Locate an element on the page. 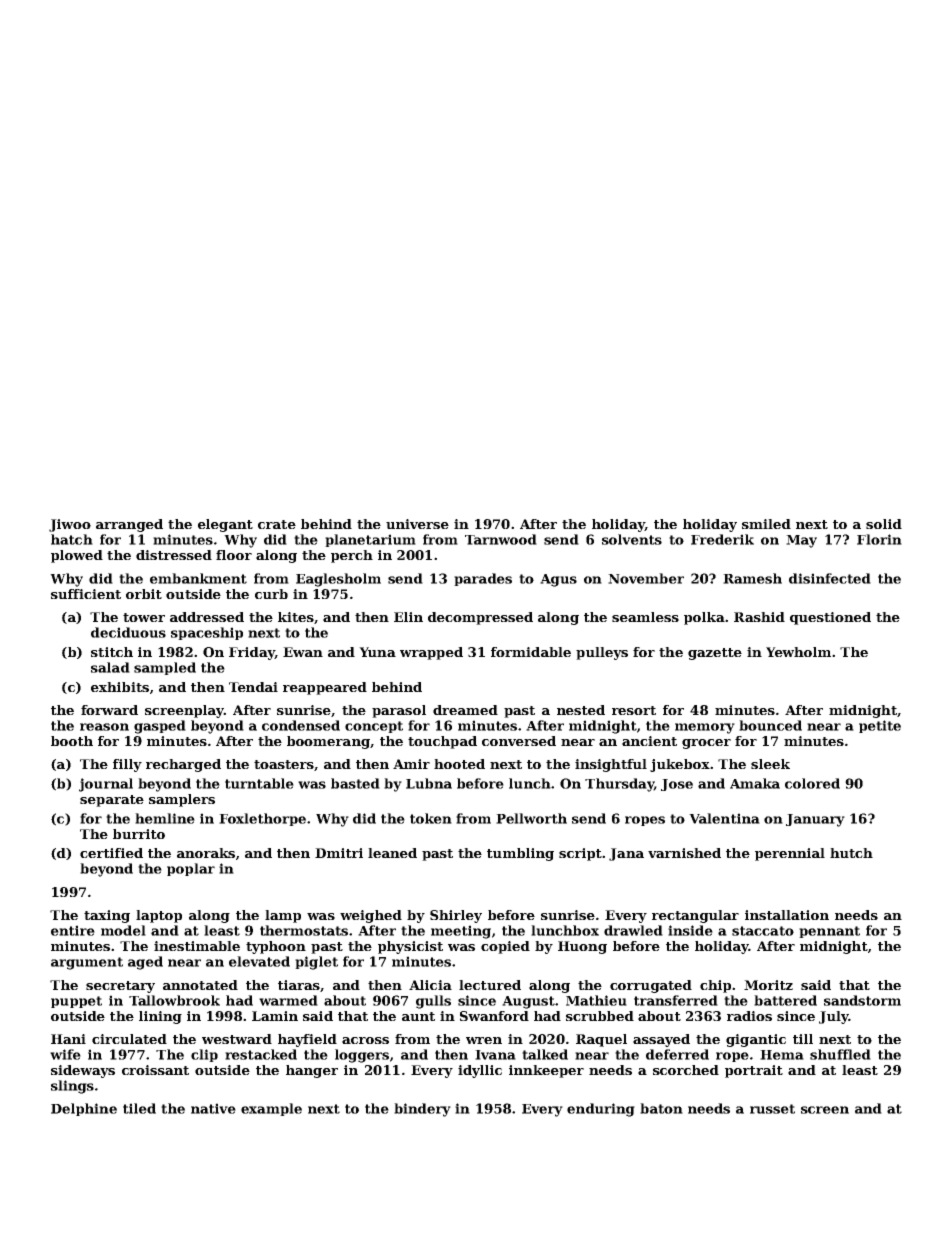 The image size is (952, 1233). Jiwoo is located at coordinates (70, 525).
